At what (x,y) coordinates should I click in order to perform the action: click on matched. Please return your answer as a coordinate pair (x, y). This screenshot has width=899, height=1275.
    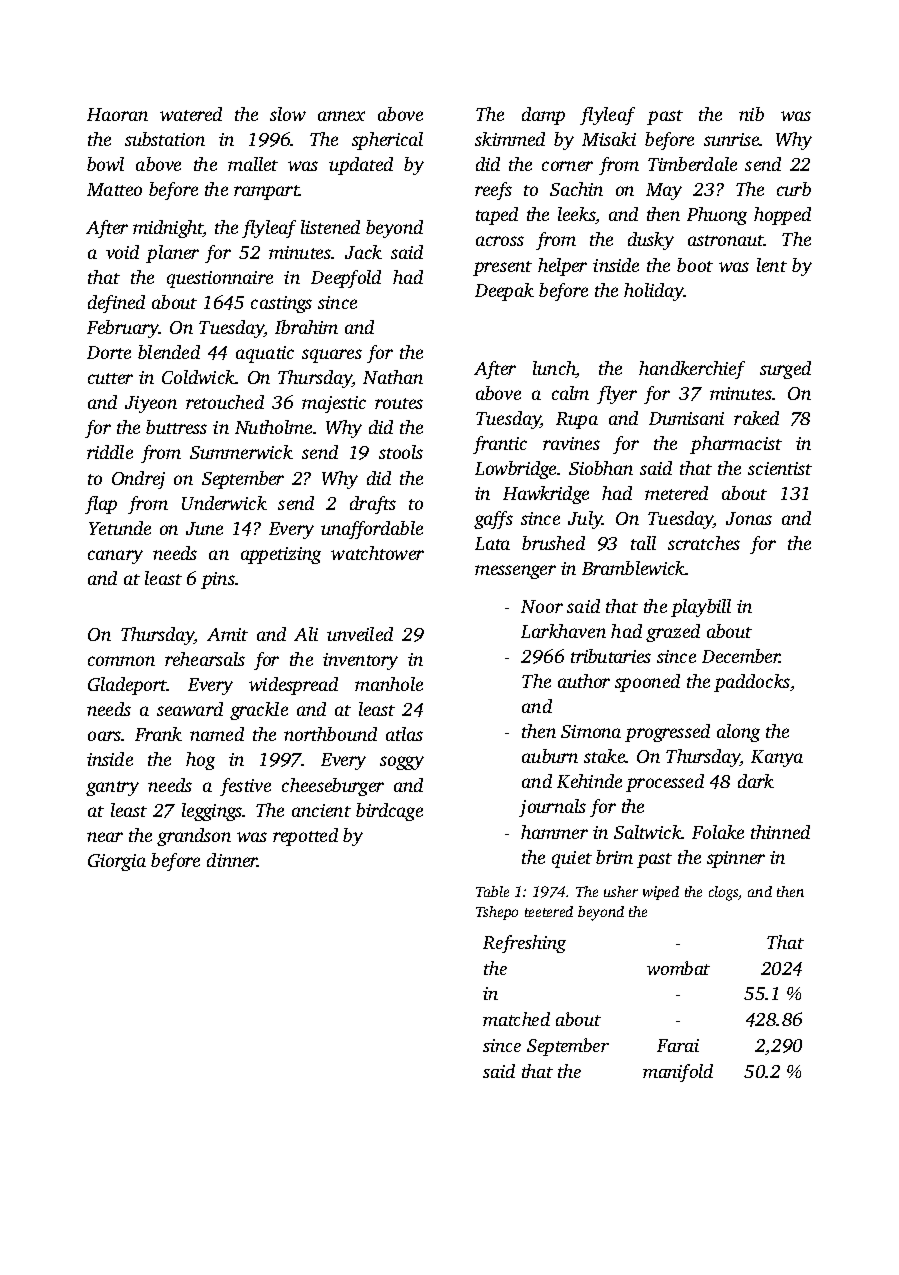
    Looking at the image, I should click on (516, 1019).
